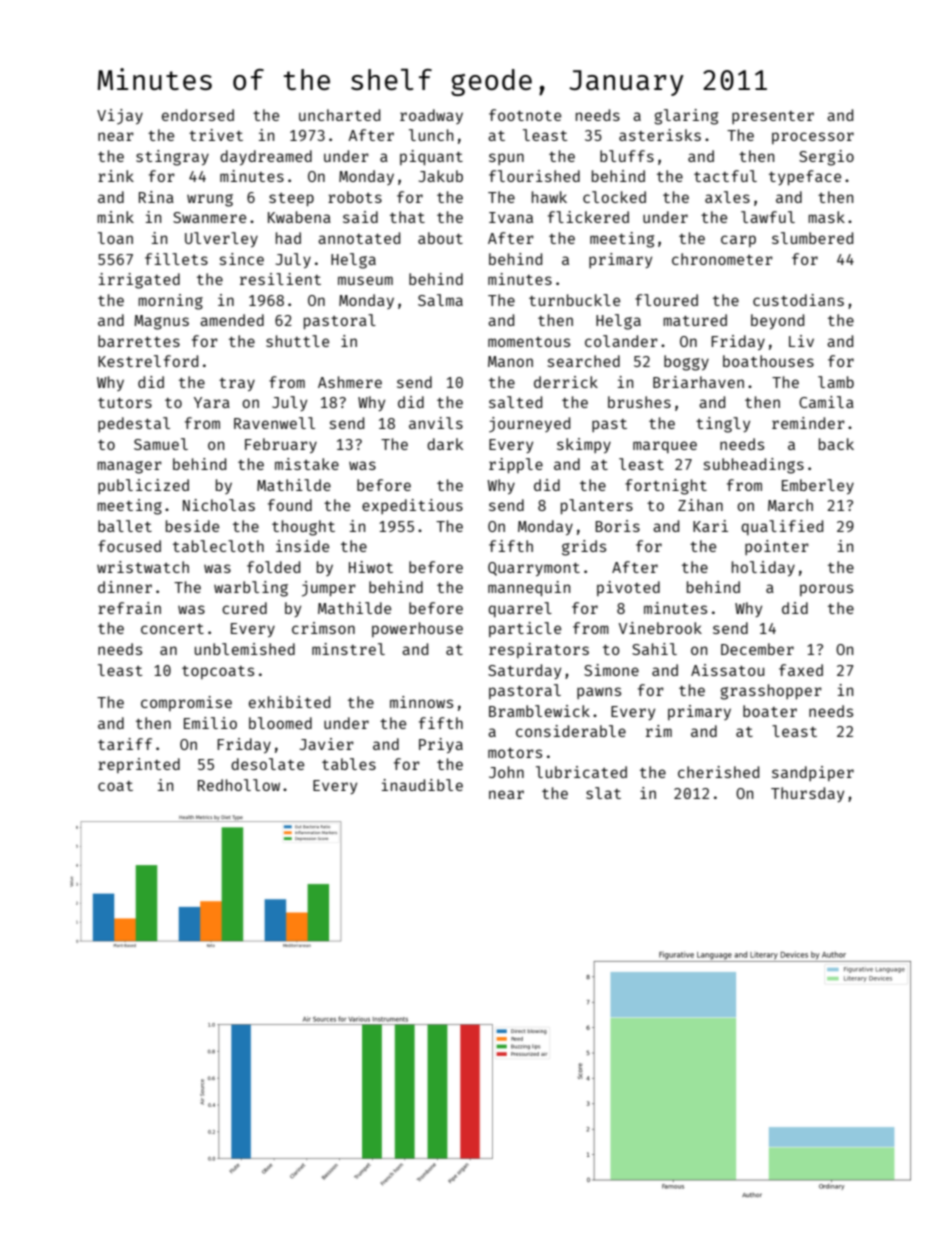 The height and width of the screenshot is (1233, 952). Describe the element at coordinates (239, 785) in the screenshot. I see `Redhollow` at that location.
